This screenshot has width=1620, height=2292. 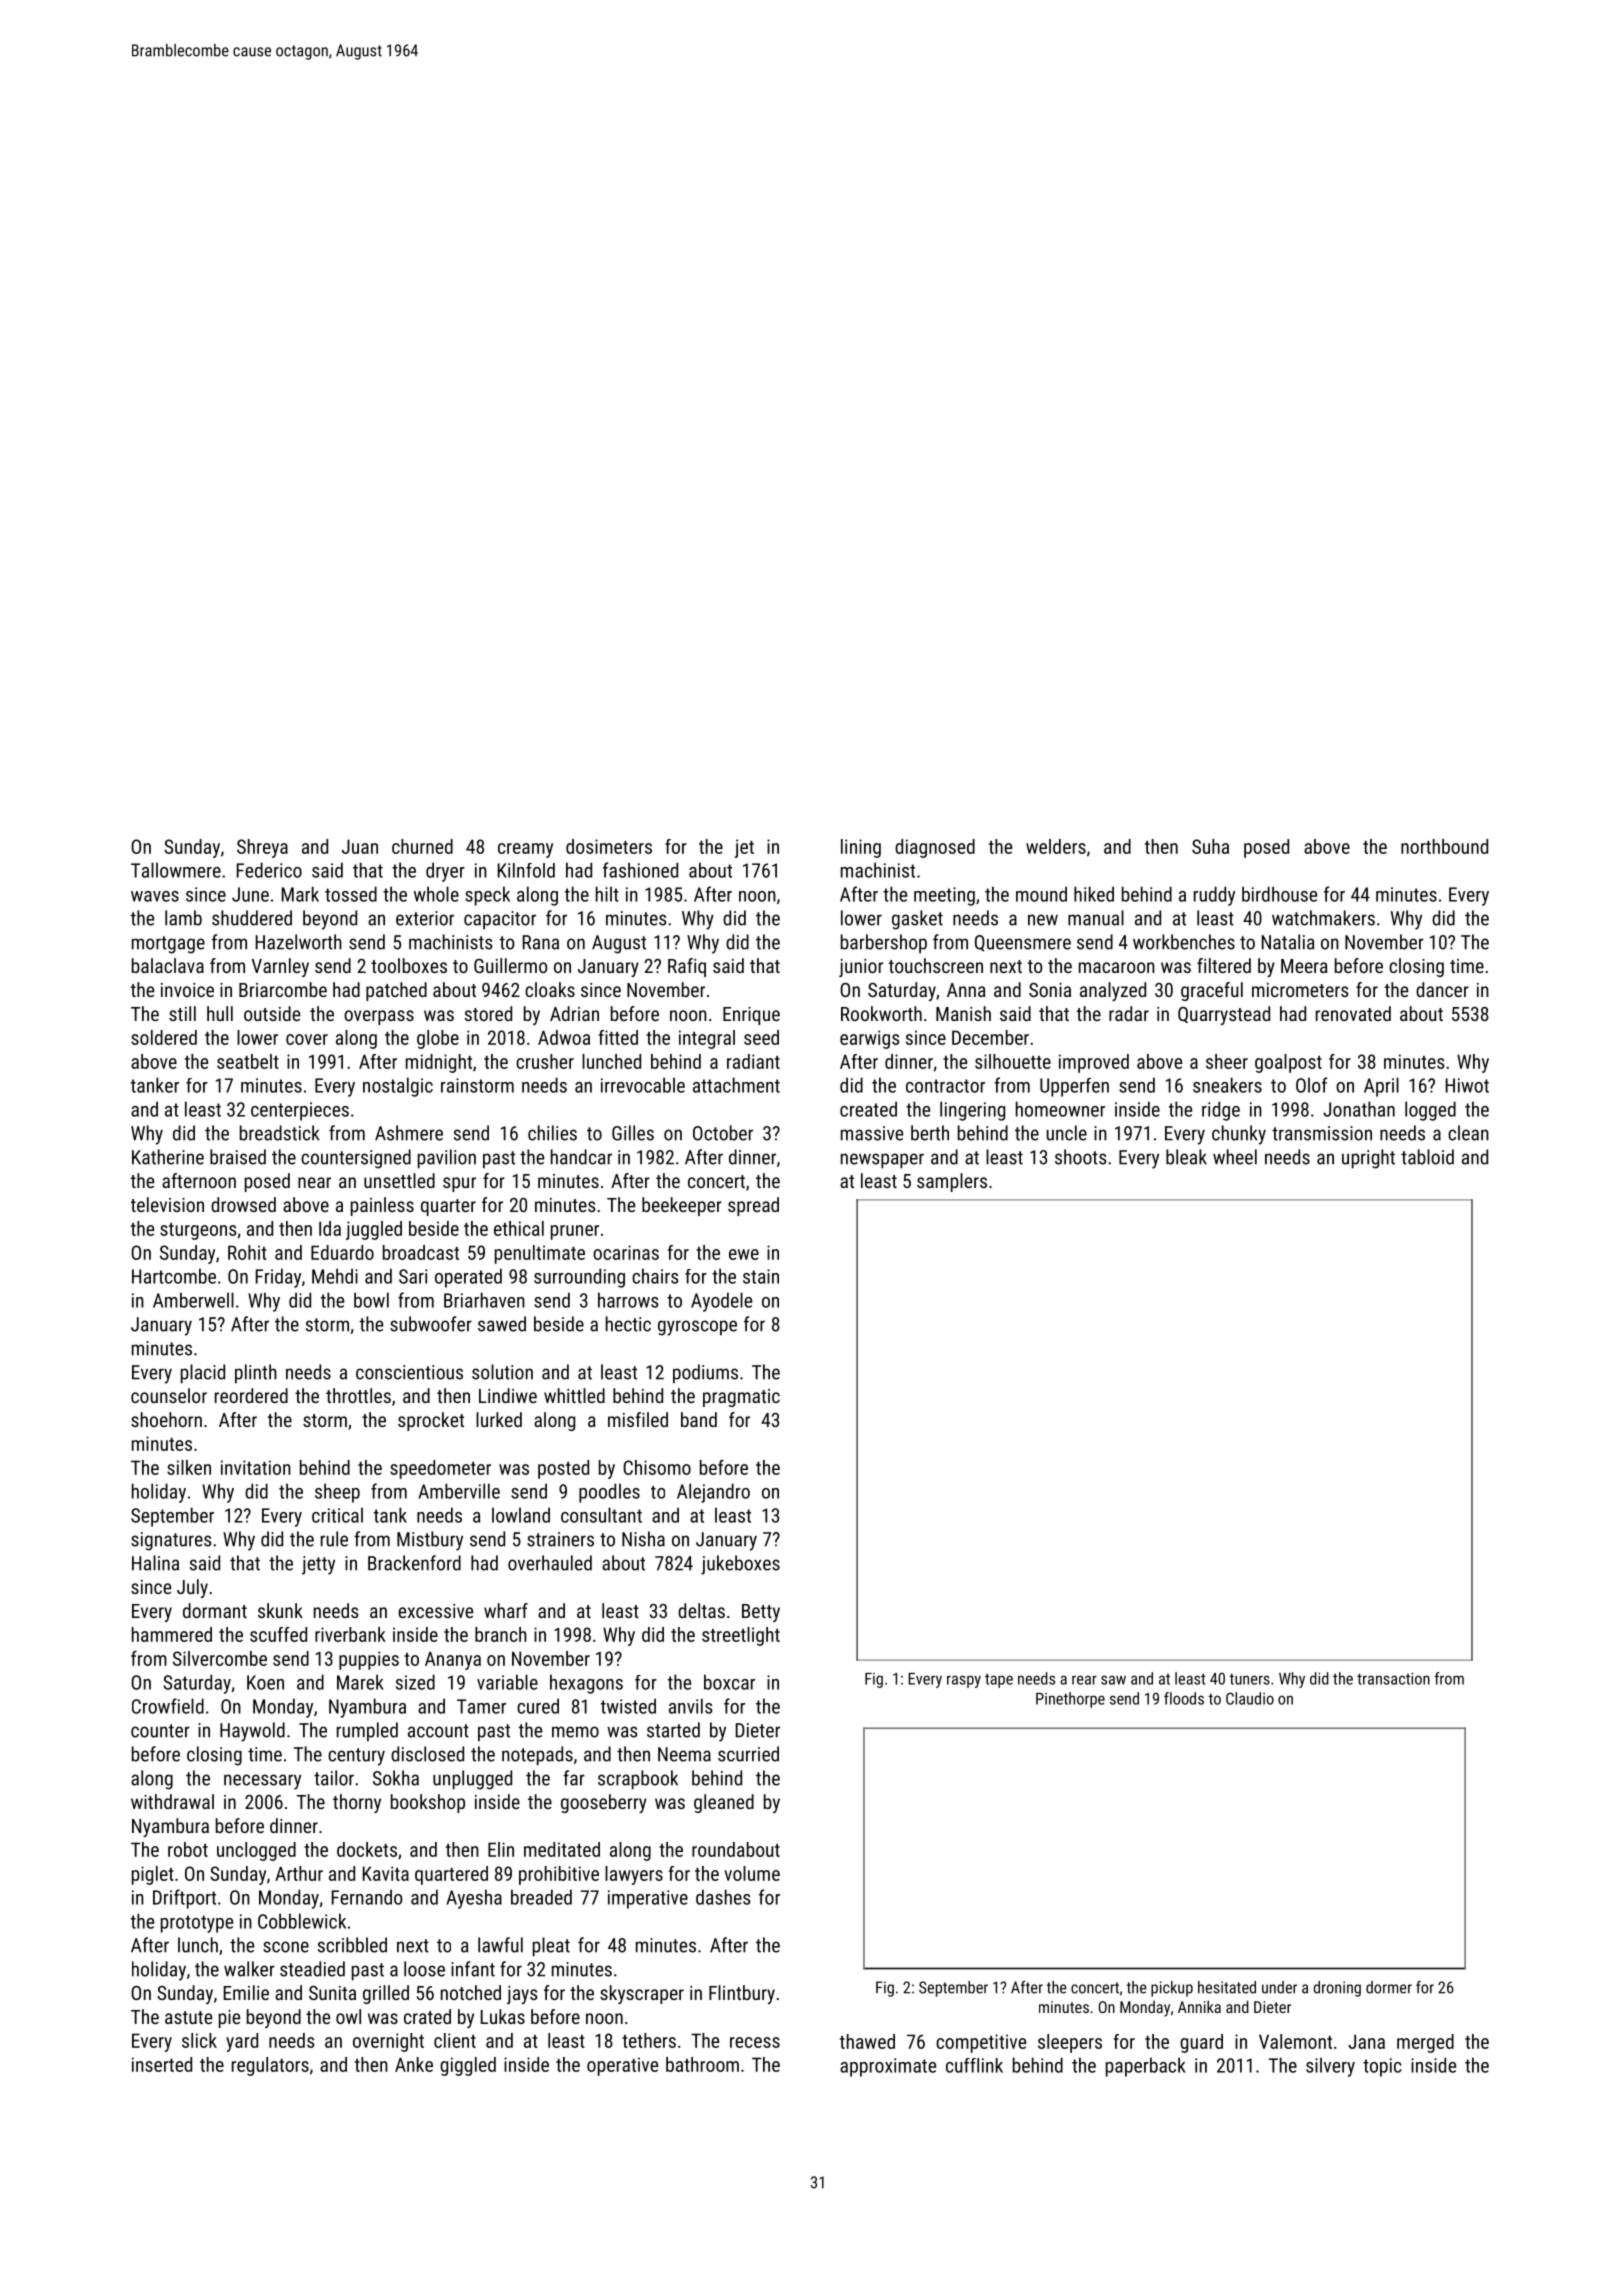 What do you see at coordinates (861, 968) in the screenshot?
I see `junior` at bounding box center [861, 968].
